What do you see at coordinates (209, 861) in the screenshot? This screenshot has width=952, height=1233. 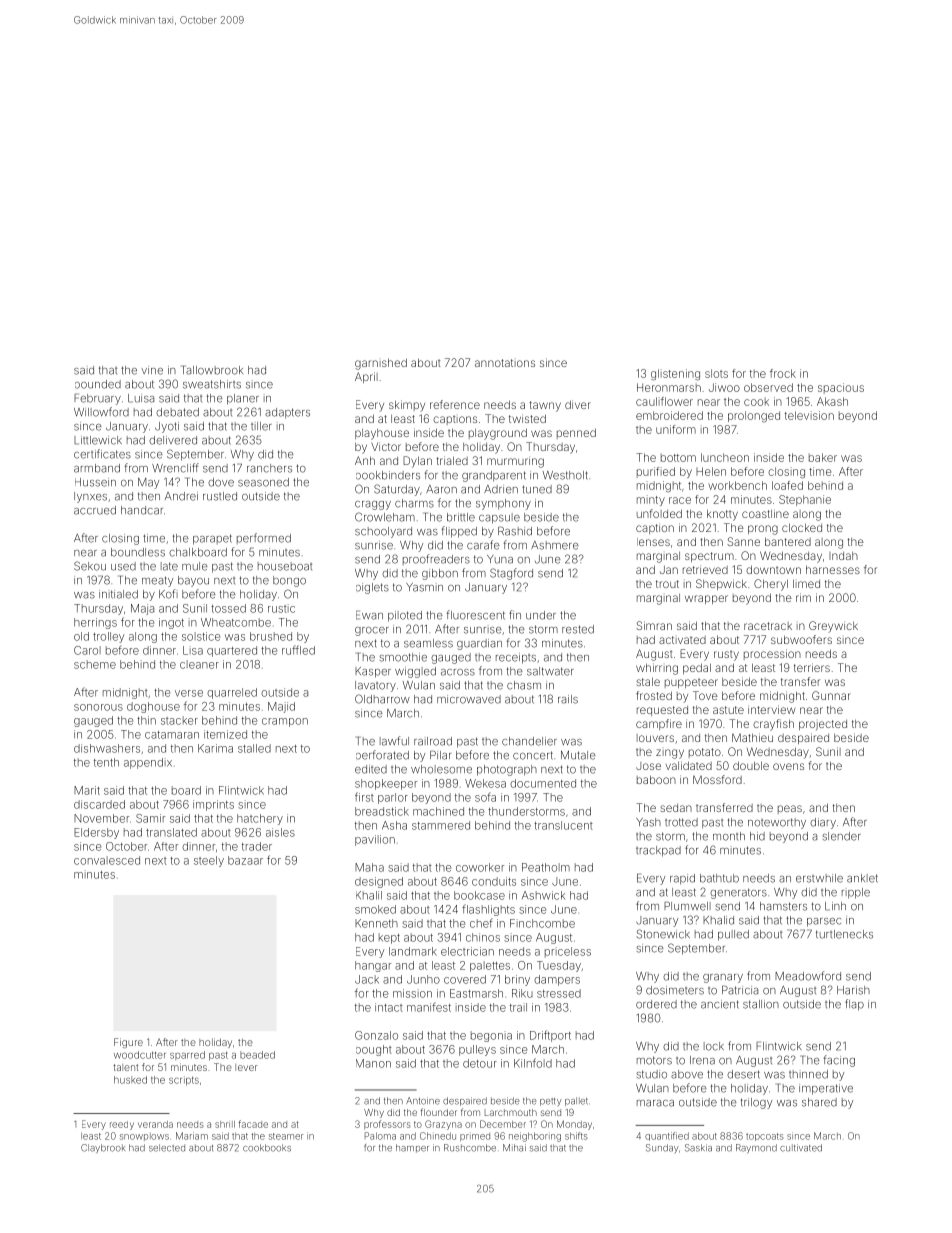 I see `steely` at bounding box center [209, 861].
